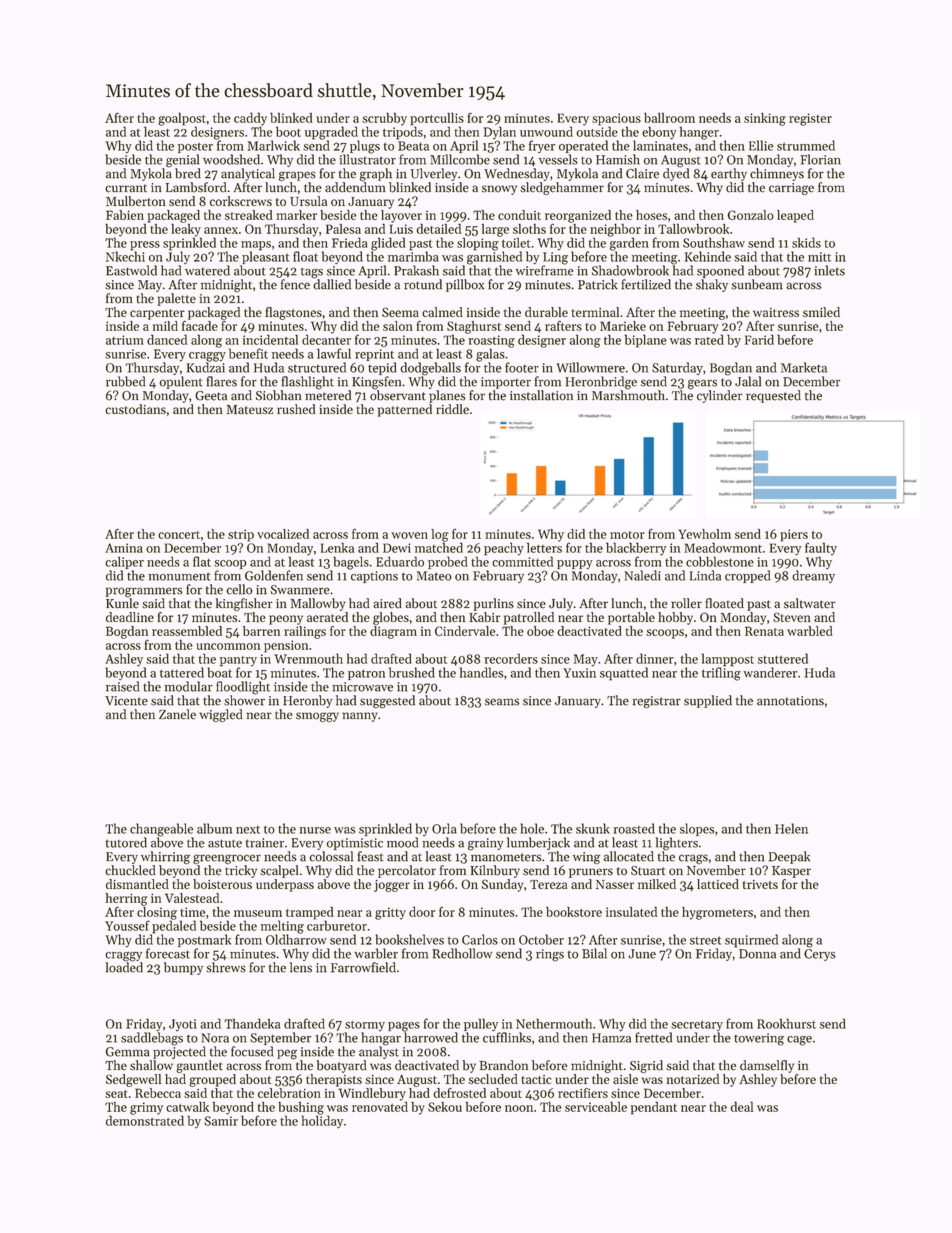  What do you see at coordinates (791, 828) in the document?
I see `Helen` at bounding box center [791, 828].
